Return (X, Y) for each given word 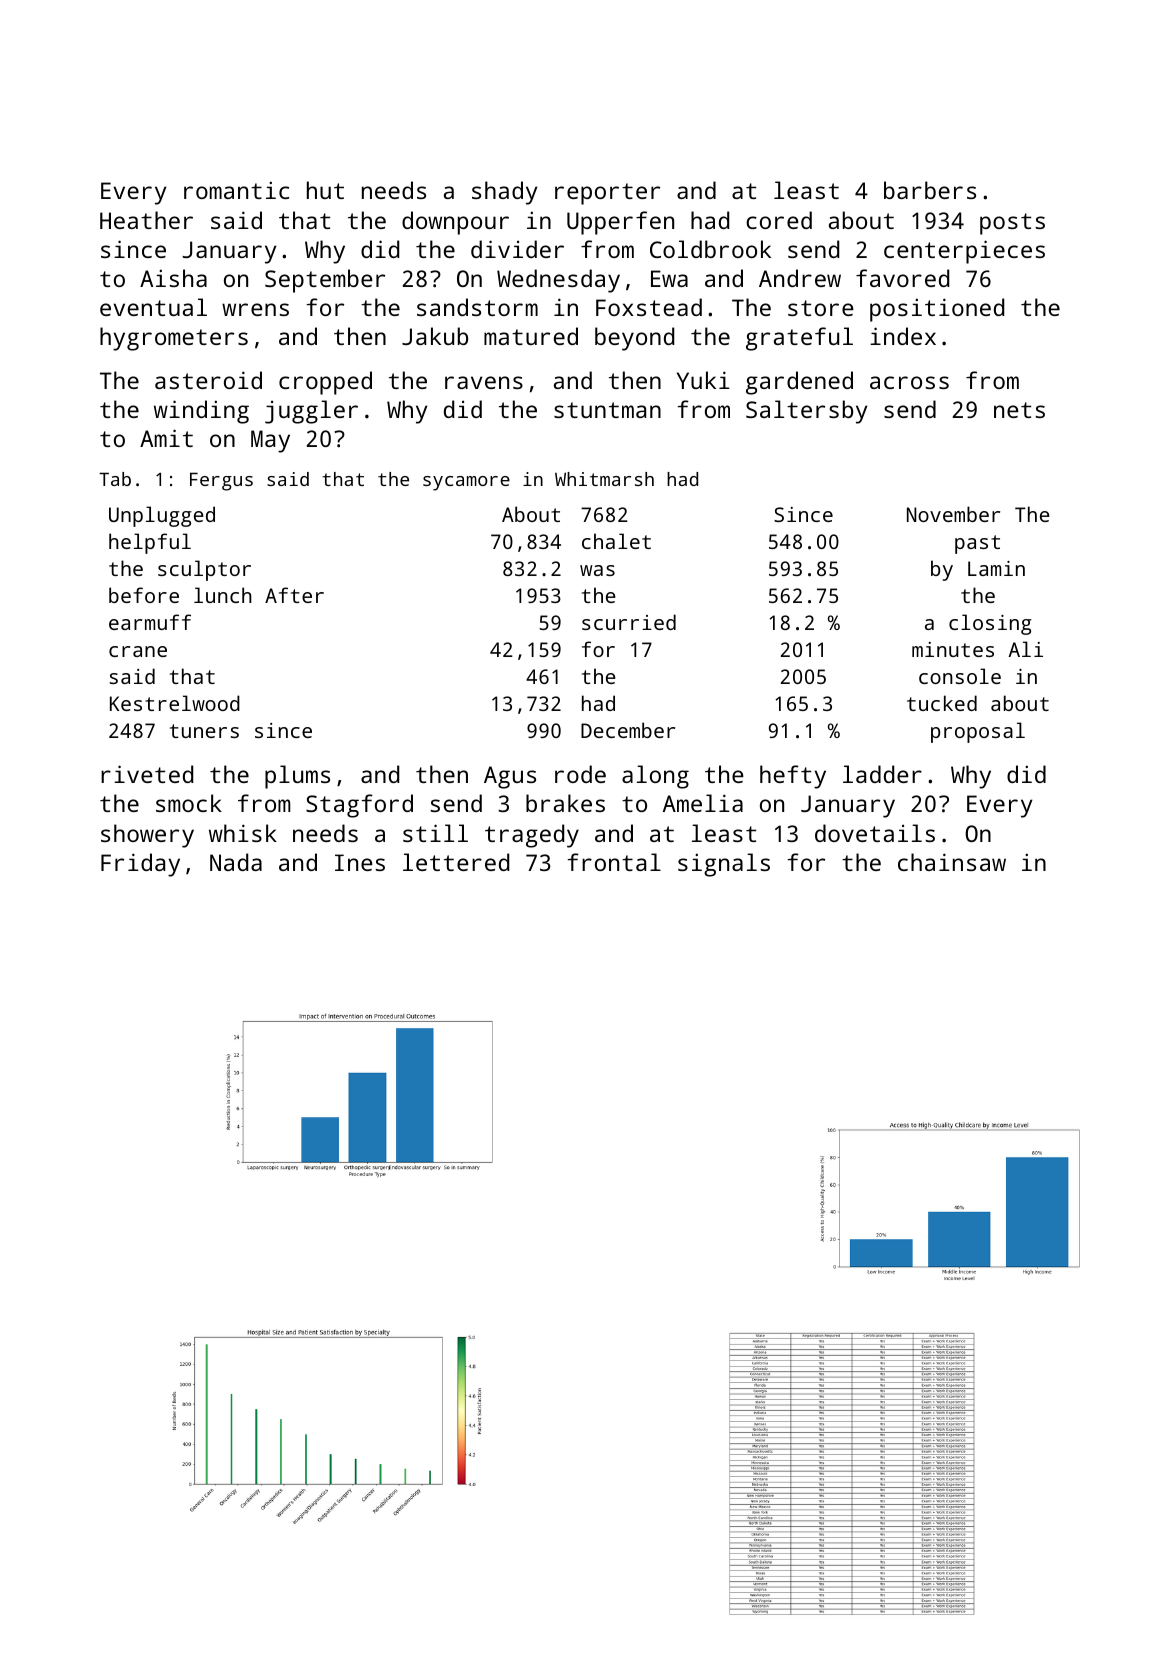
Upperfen (620, 223)
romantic (236, 190)
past (977, 544)
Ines (360, 862)
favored (902, 278)
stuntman (607, 410)
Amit (166, 438)
